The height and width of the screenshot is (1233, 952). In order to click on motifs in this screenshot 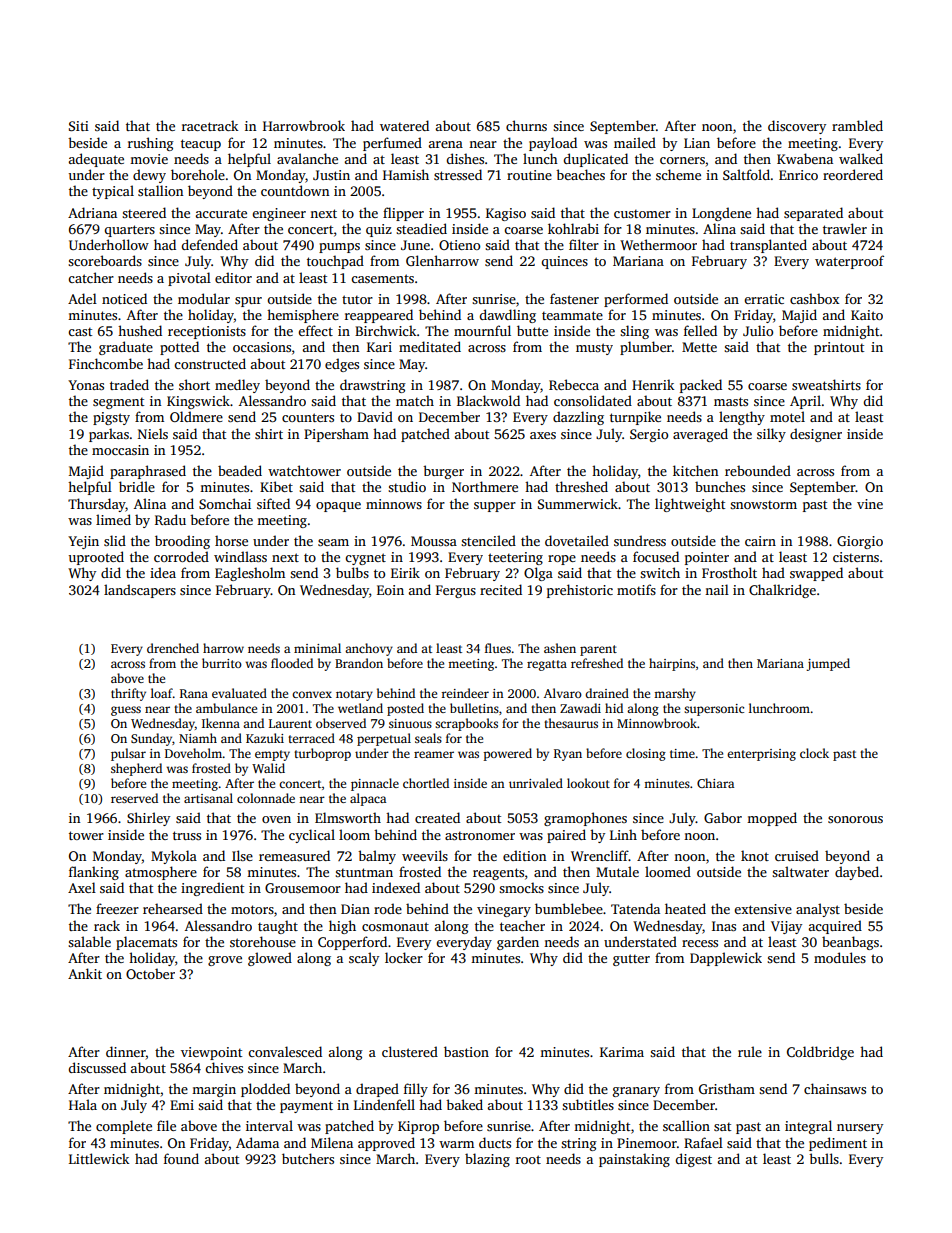, I will do `click(636, 589)`.
